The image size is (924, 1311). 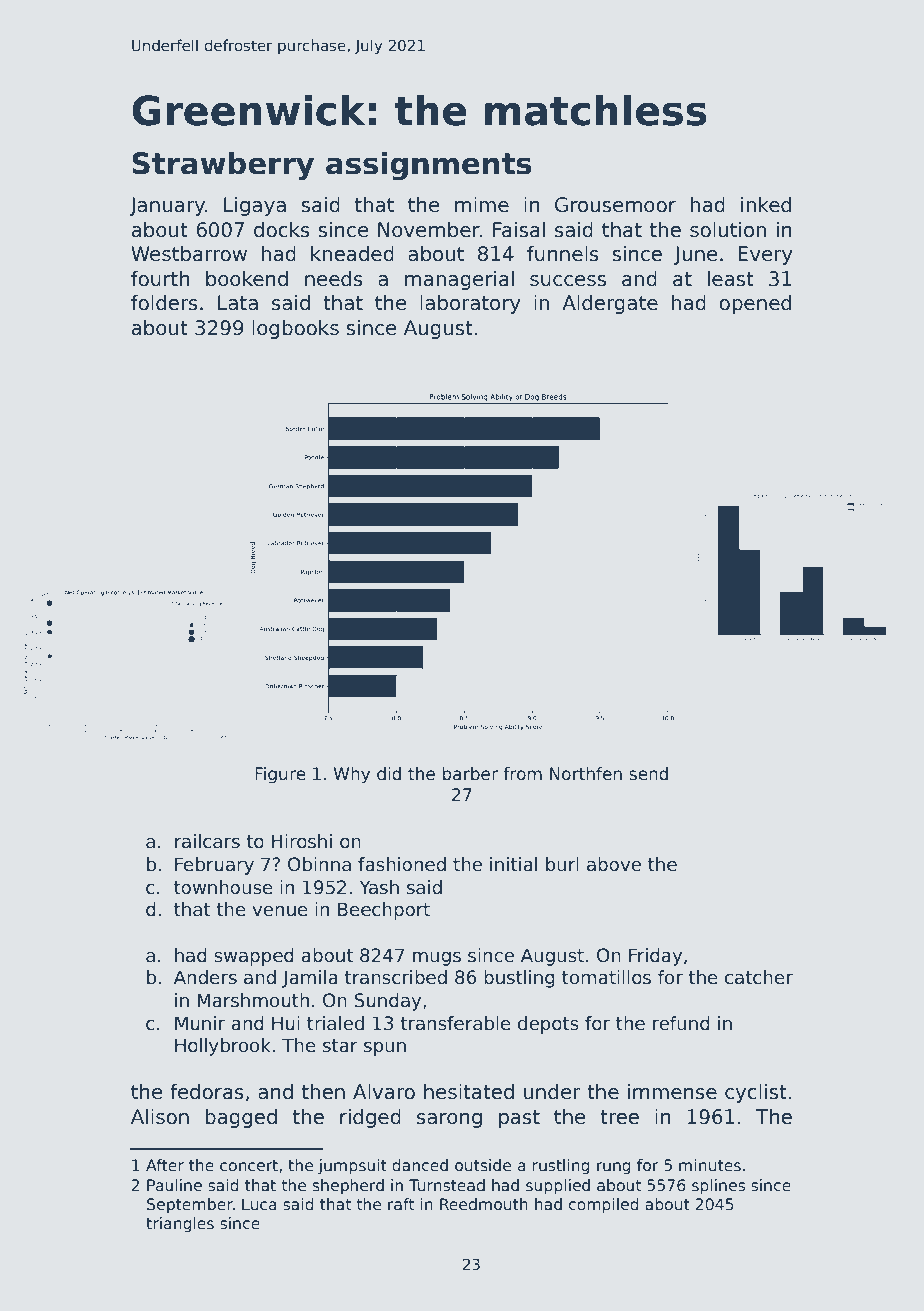 What do you see at coordinates (164, 303) in the screenshot?
I see `folders` at bounding box center [164, 303].
